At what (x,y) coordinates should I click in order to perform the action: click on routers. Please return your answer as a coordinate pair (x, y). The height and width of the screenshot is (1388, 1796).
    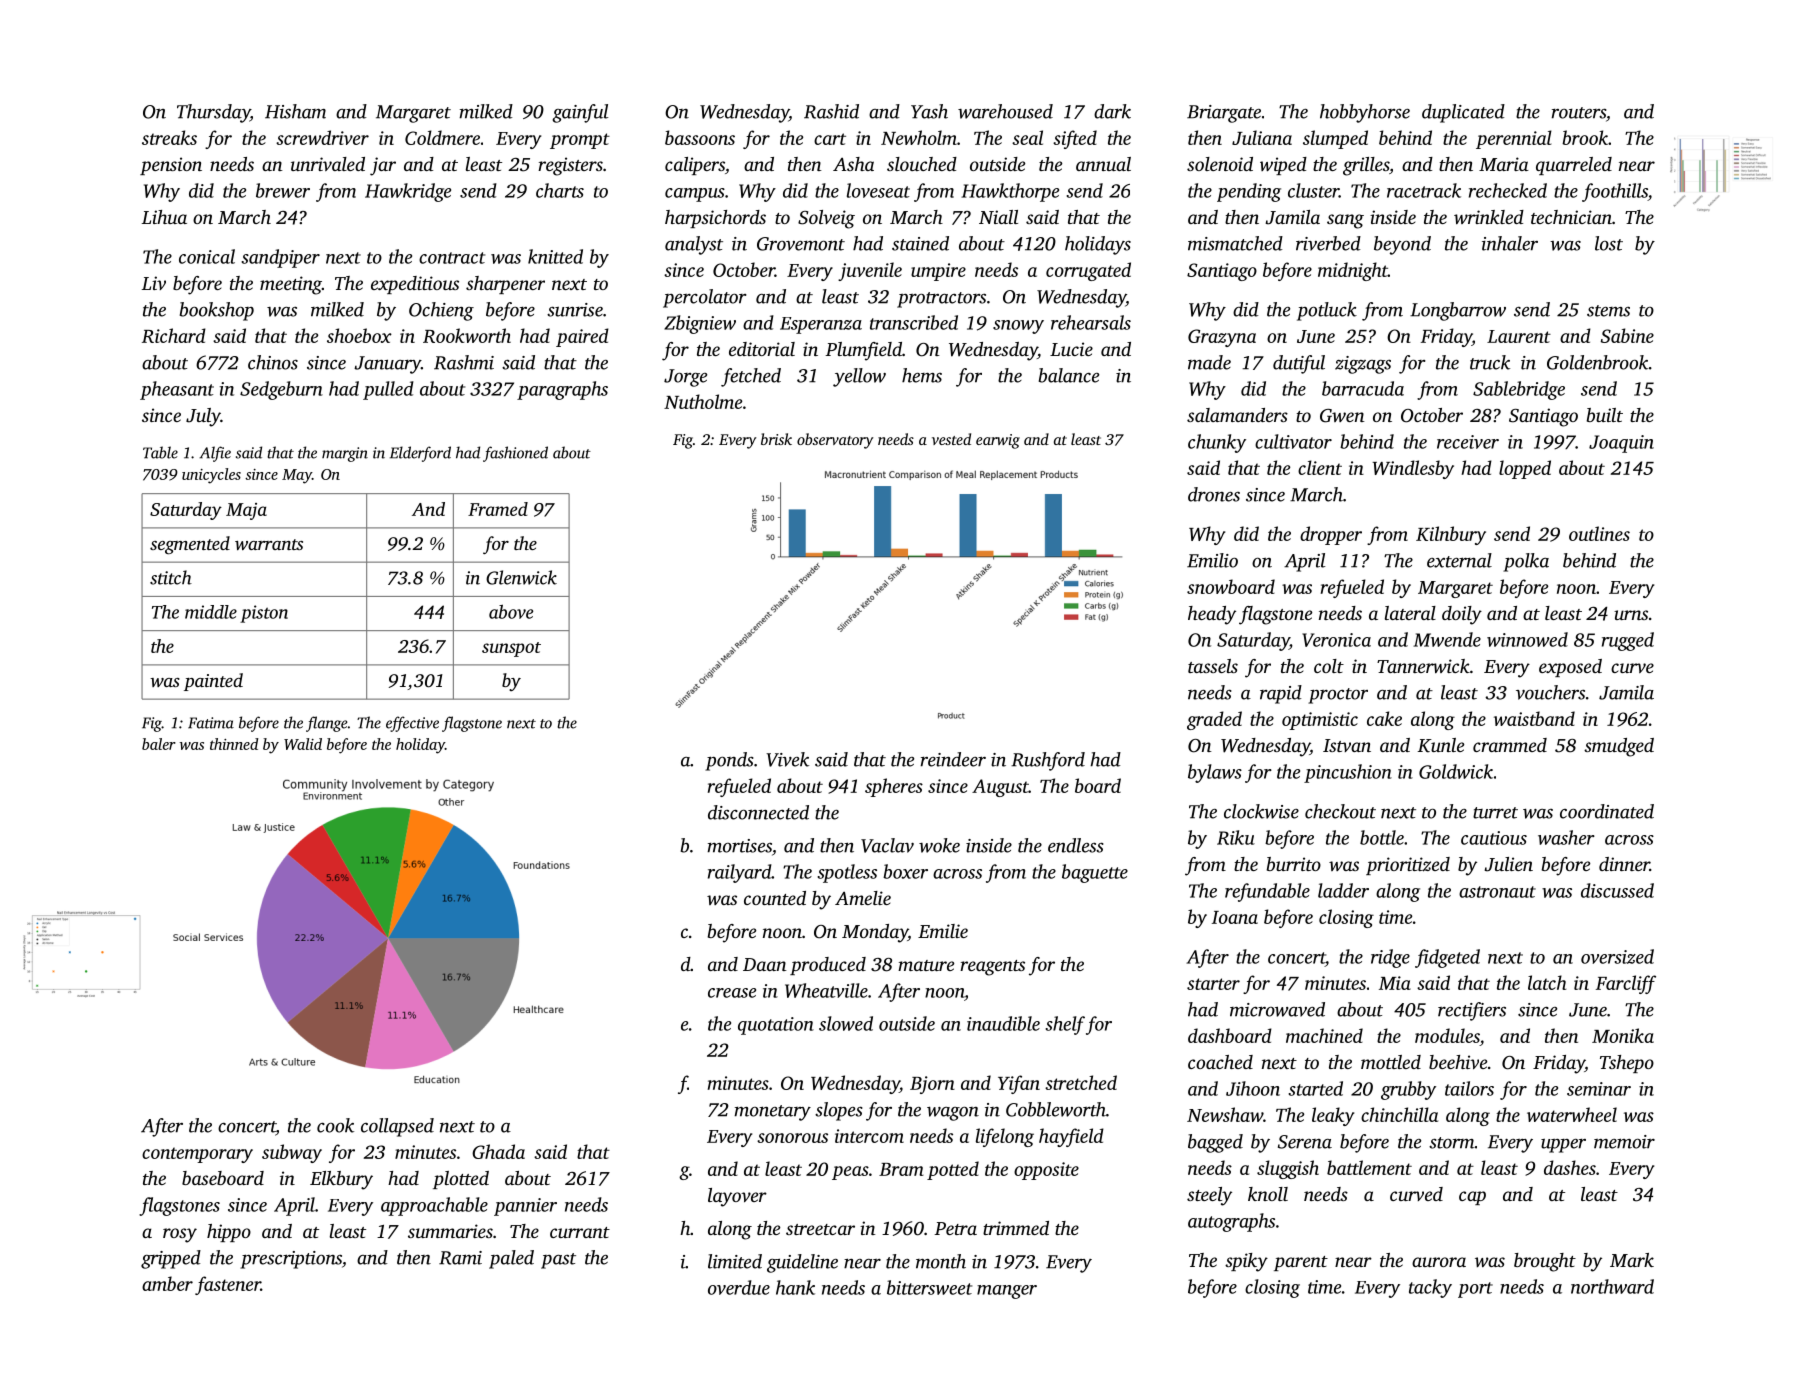
    Looking at the image, I should click on (1579, 113).
